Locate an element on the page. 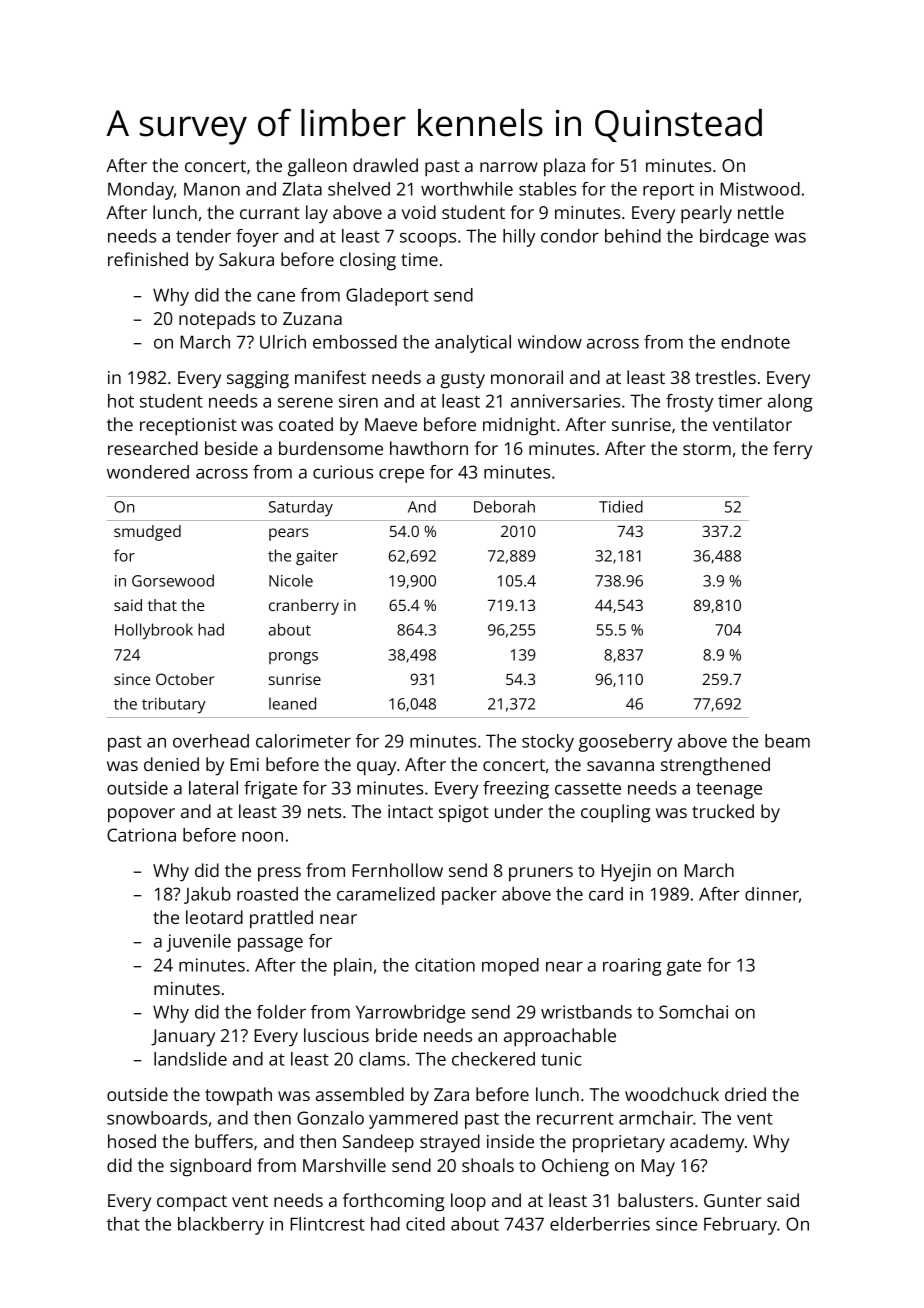 Image resolution: width=924 pixels, height=1308 pixels. cranberry is located at coordinates (304, 607).
